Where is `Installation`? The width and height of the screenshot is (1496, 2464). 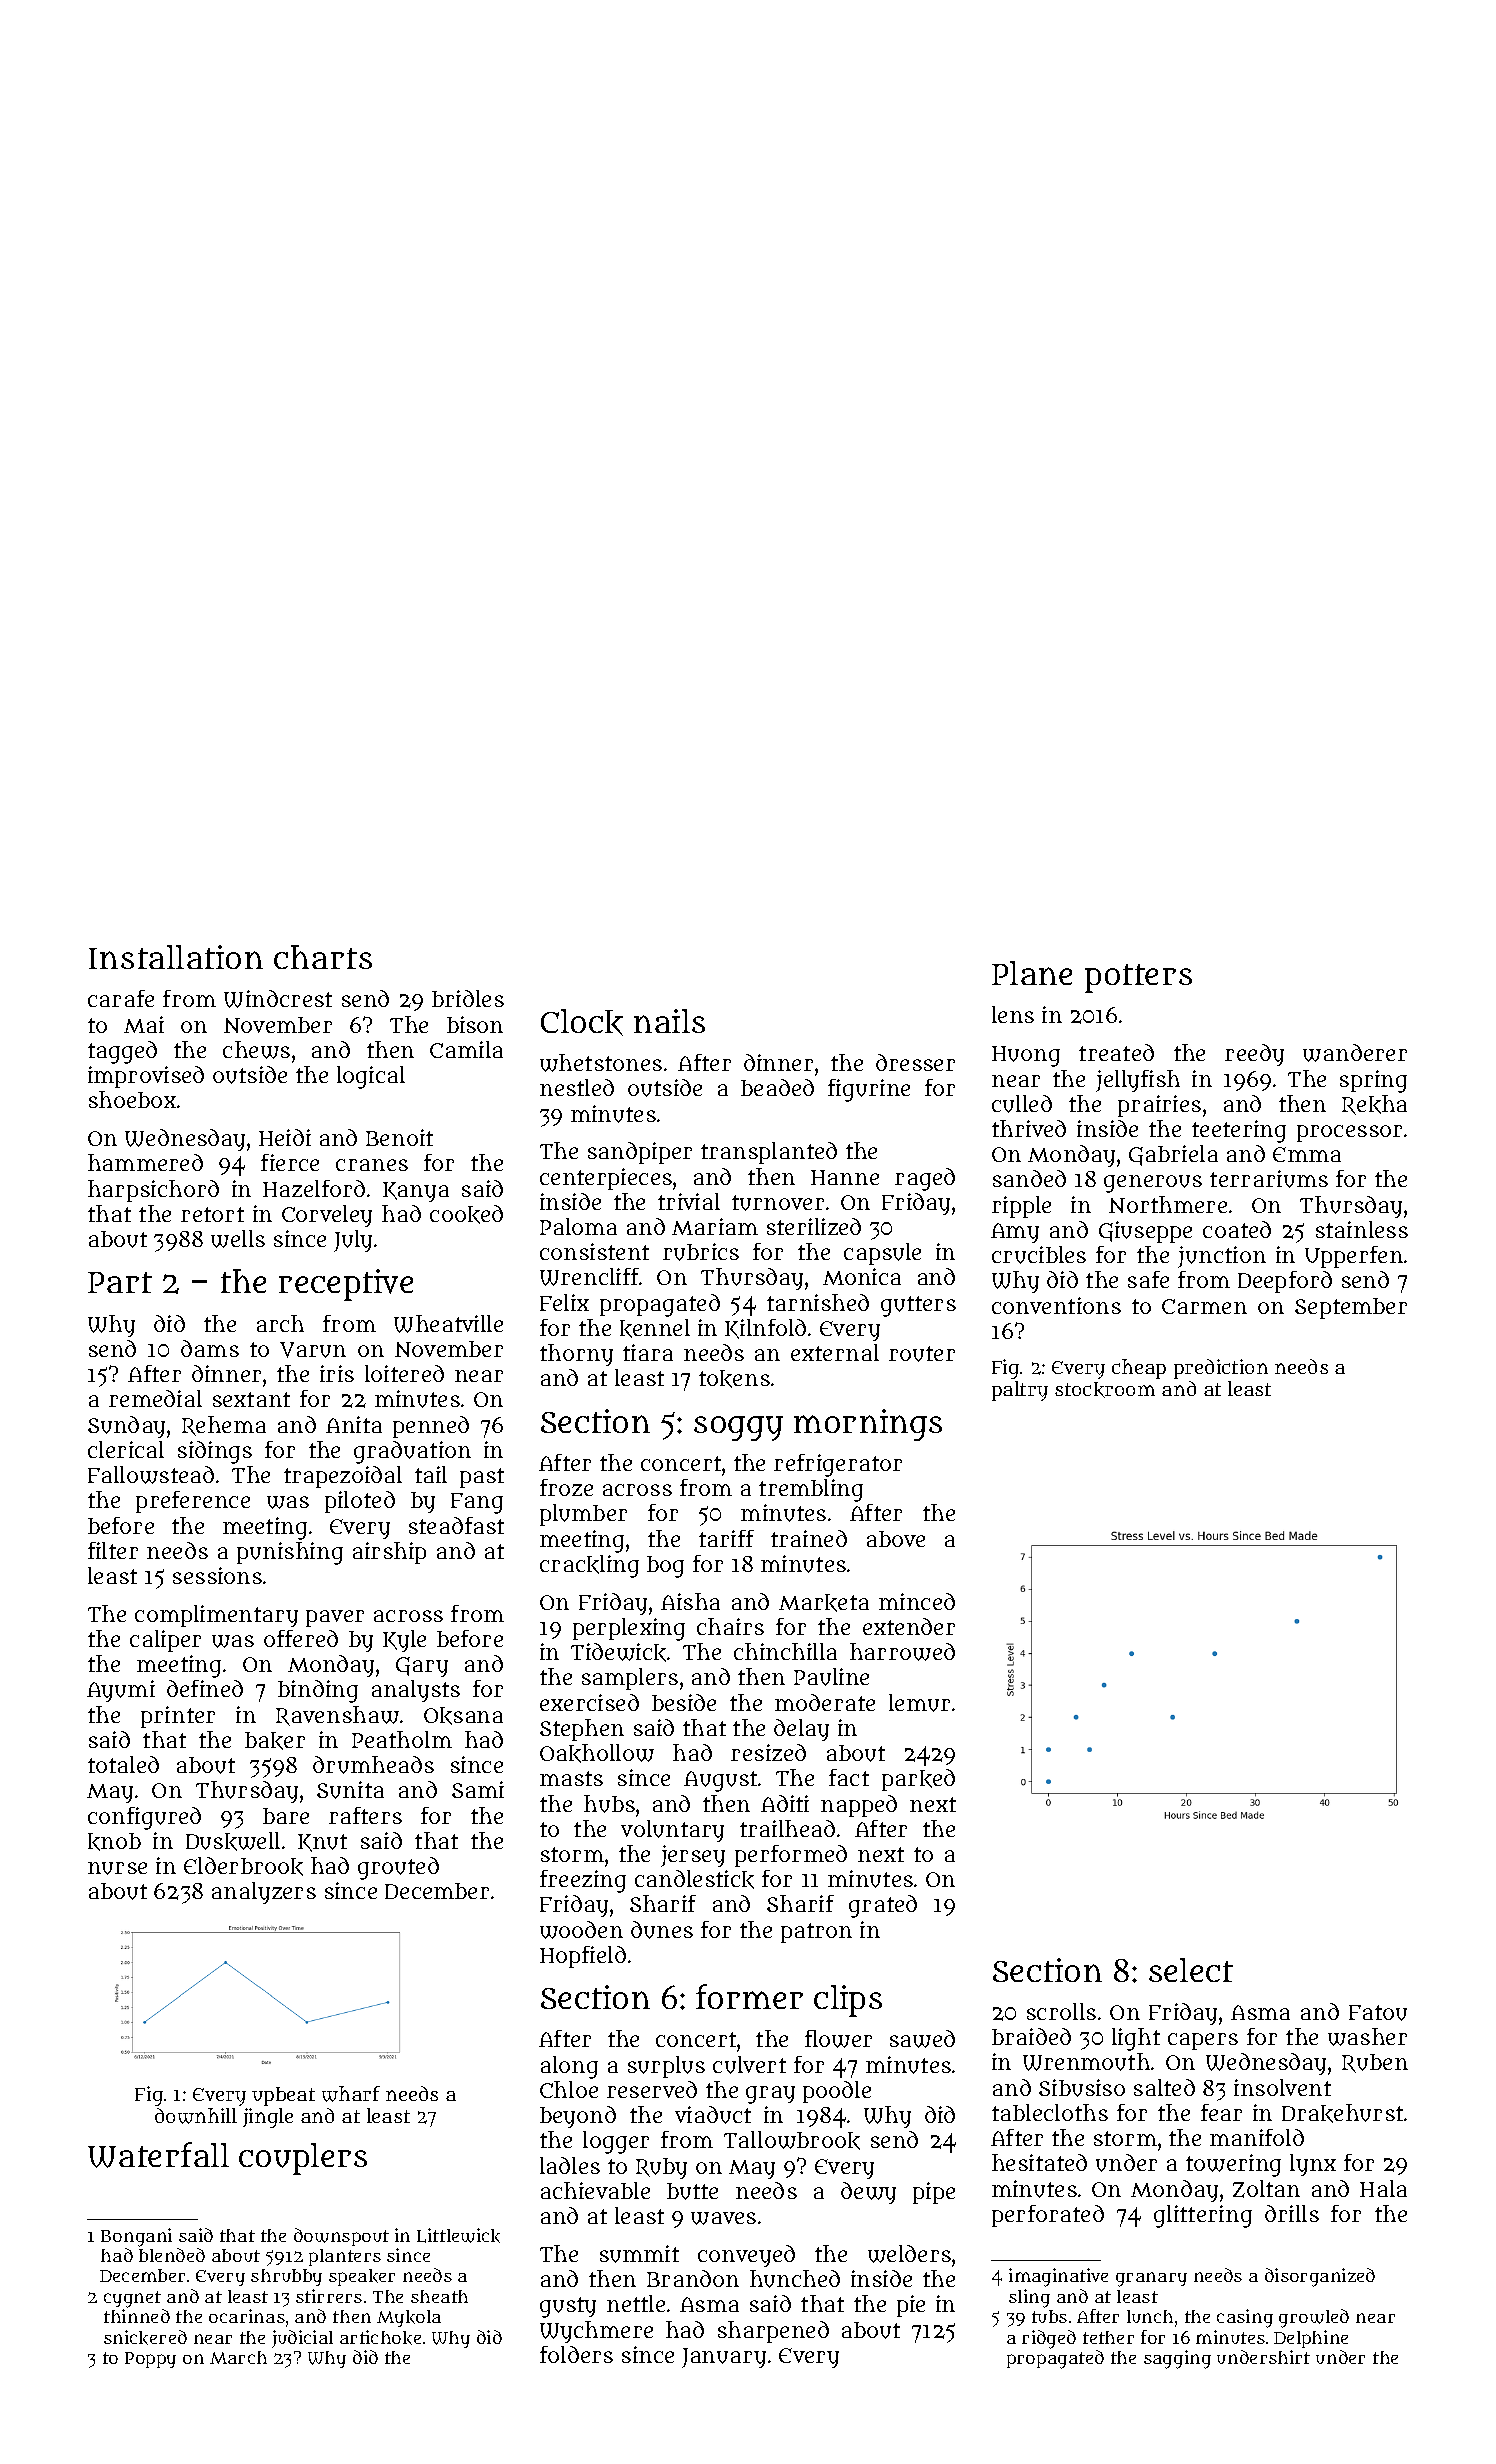
Installation is located at coordinates (176, 957).
